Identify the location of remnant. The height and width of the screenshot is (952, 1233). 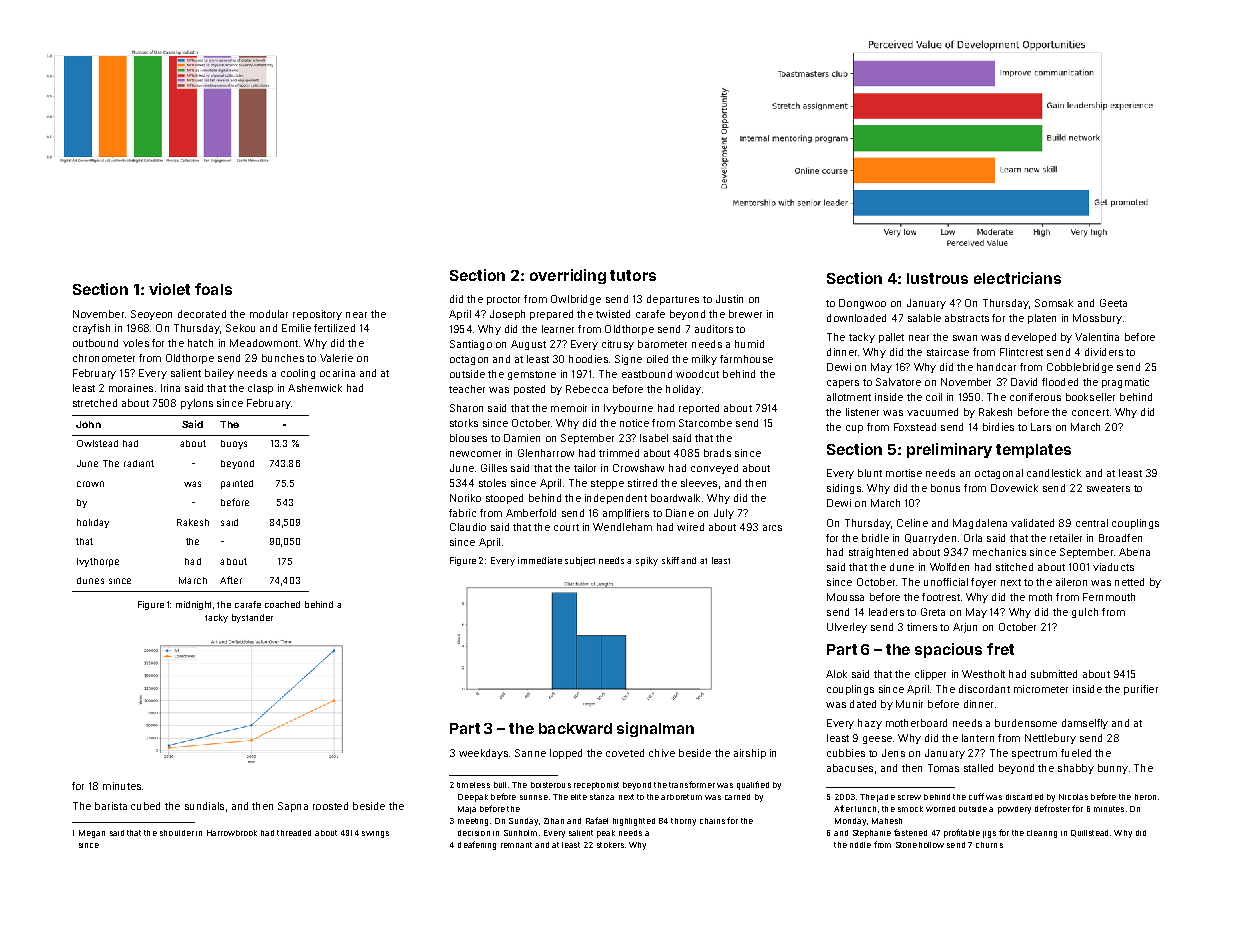
(516, 845).
